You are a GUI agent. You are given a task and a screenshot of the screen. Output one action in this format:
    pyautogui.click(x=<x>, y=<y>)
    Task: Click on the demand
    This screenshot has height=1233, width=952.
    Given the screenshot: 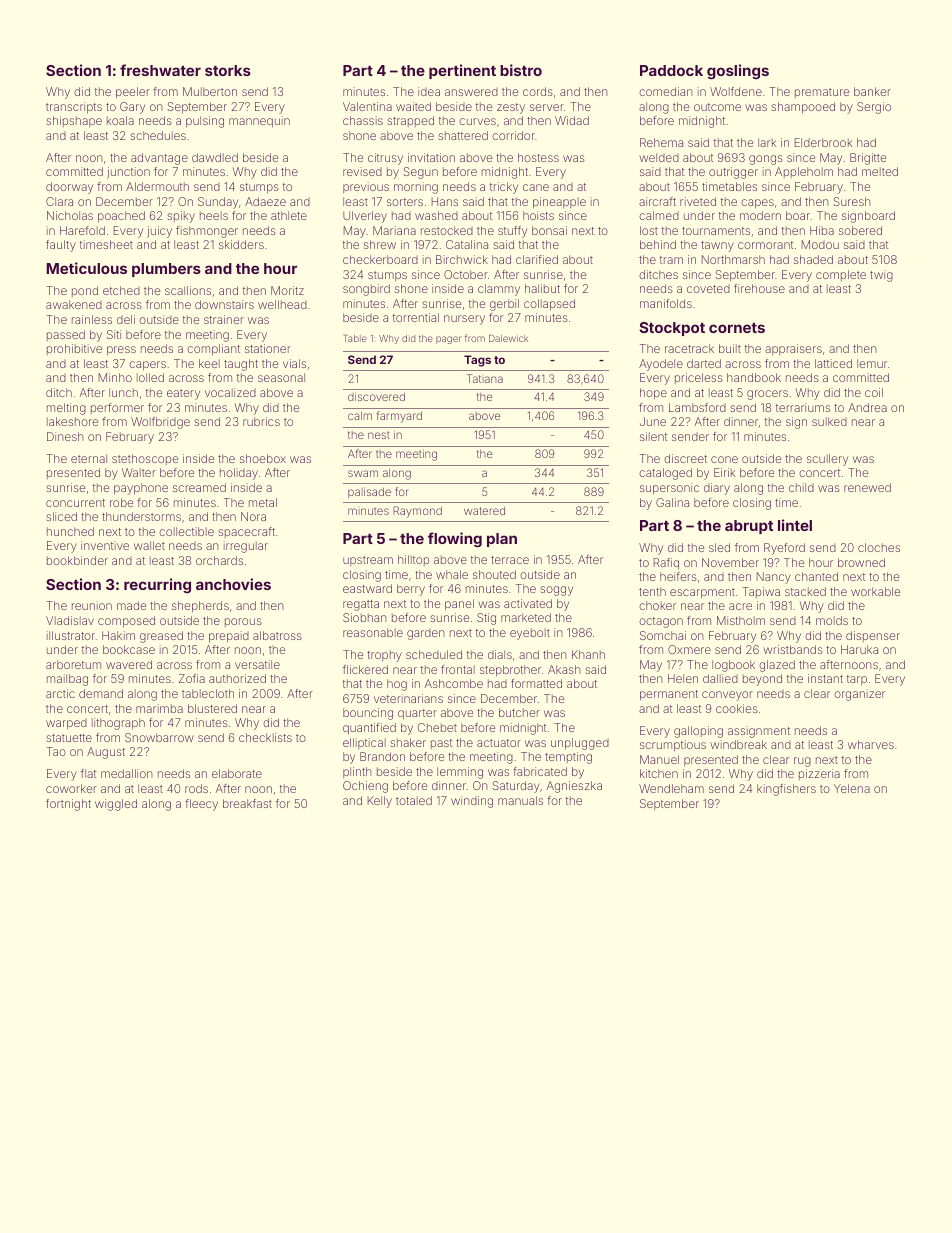 What is the action you would take?
    pyautogui.click(x=101, y=693)
